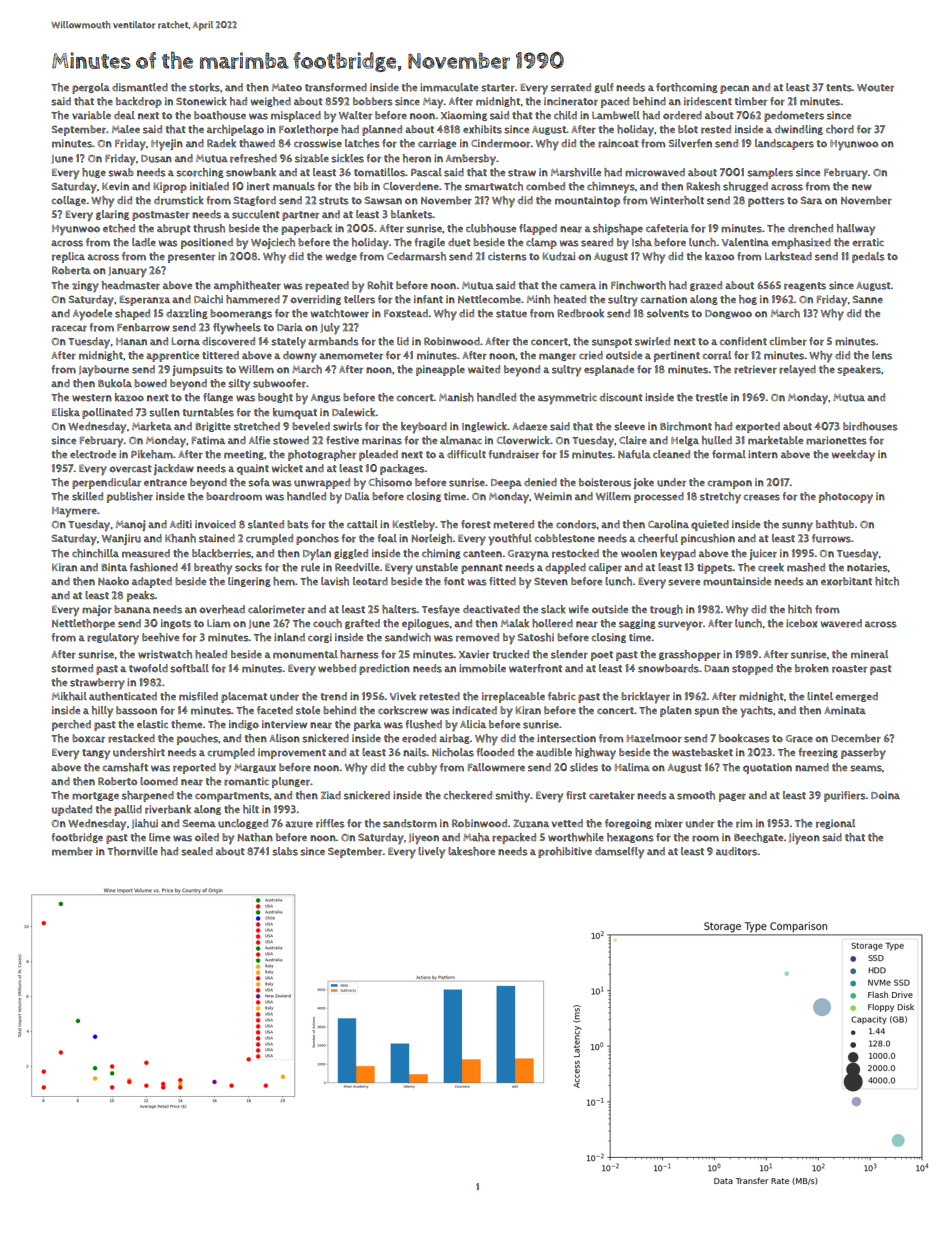 The height and width of the screenshot is (1233, 952). What do you see at coordinates (66, 412) in the screenshot?
I see `Eliska` at bounding box center [66, 412].
